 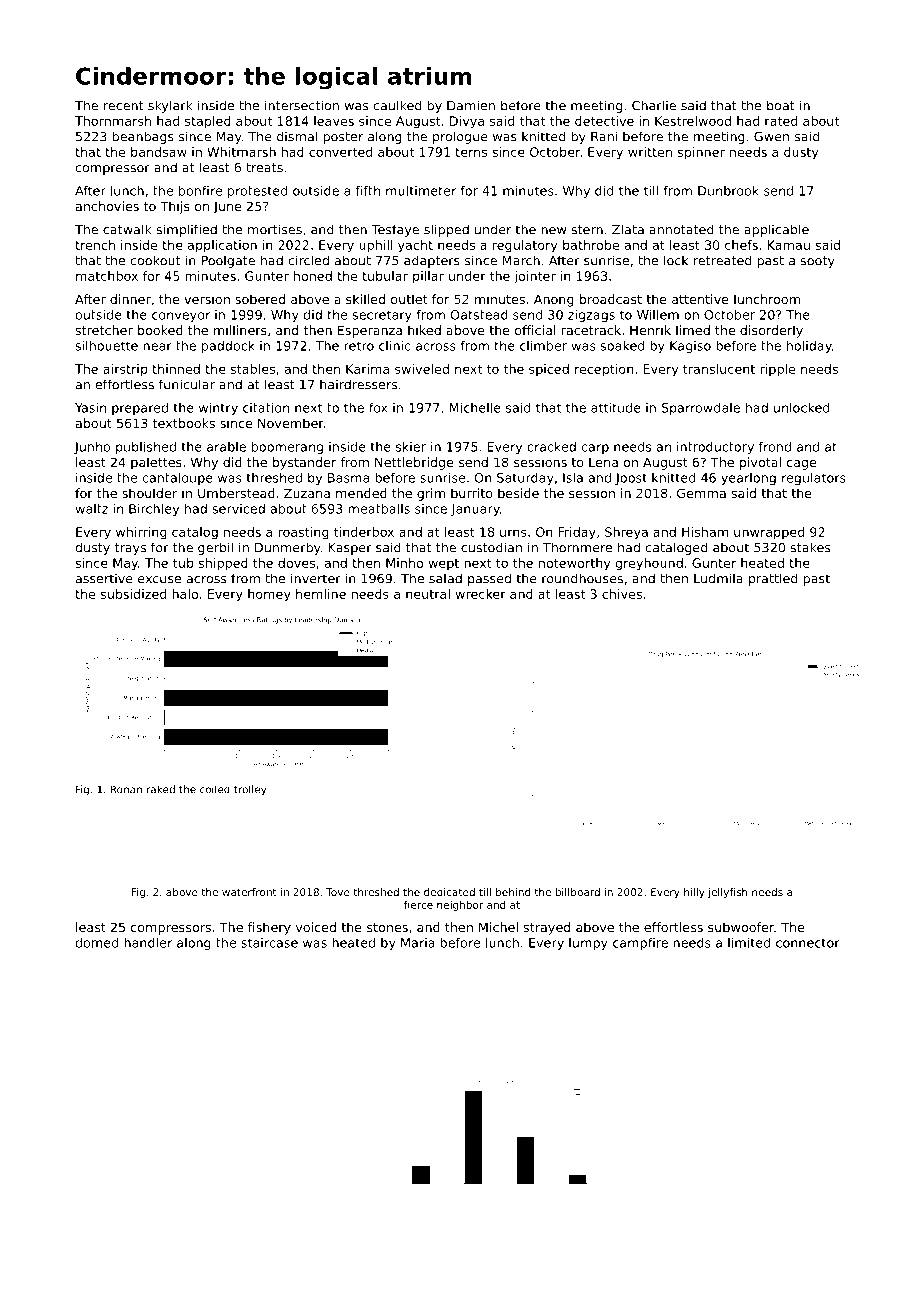 I want to click on Kamau, so click(x=788, y=245).
